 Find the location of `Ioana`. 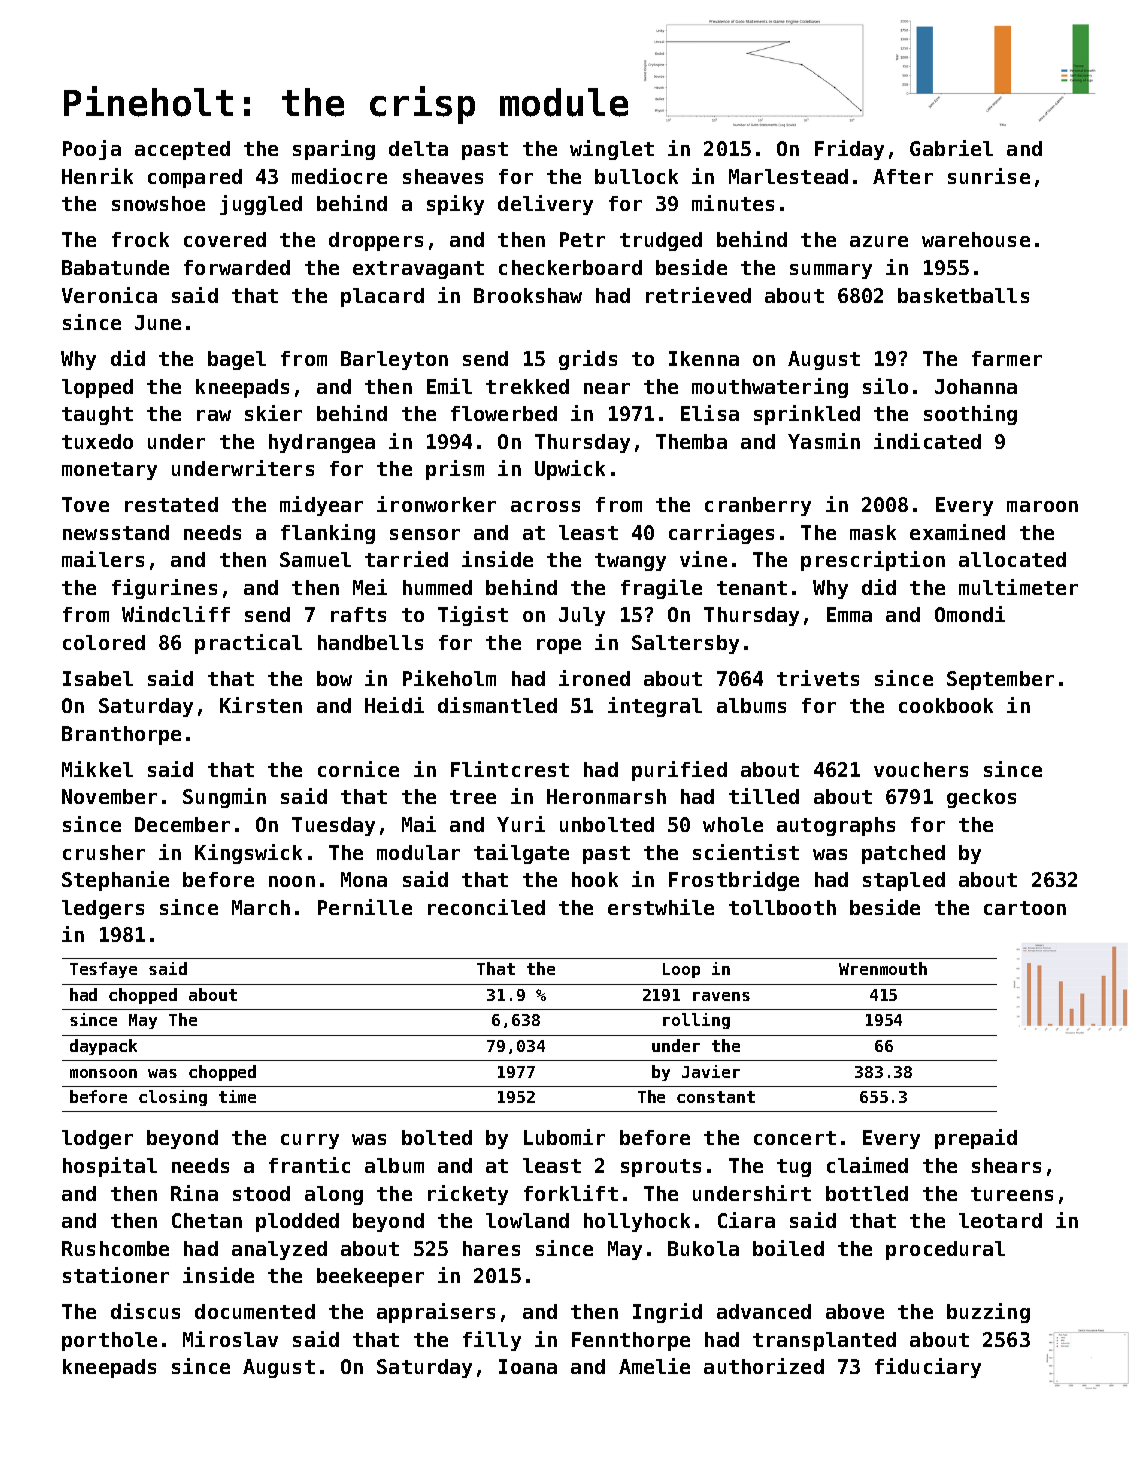

Ioana is located at coordinates (528, 1366).
